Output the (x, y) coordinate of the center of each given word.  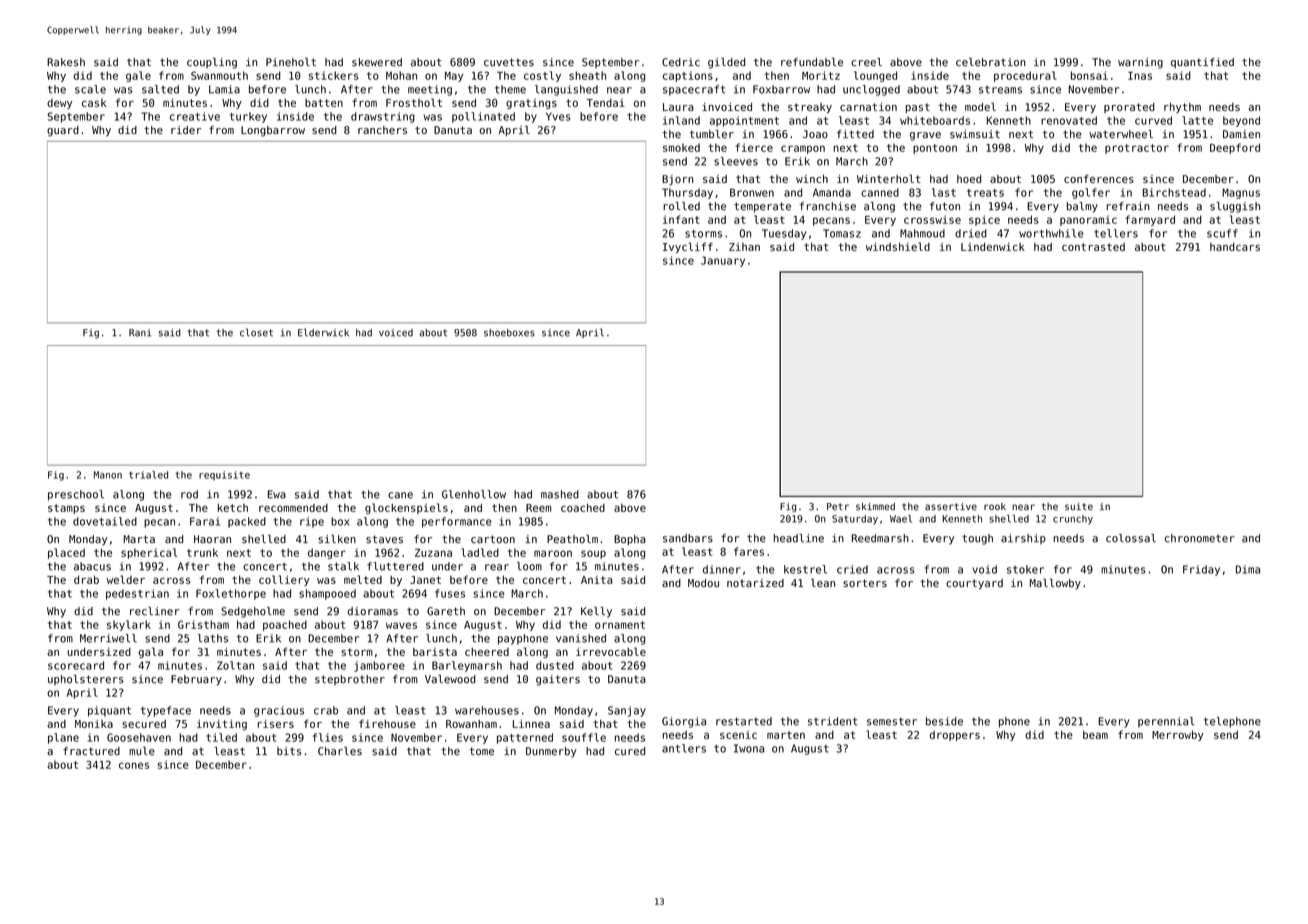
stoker (1025, 569)
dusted (555, 665)
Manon (108, 475)
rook (995, 507)
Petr (838, 507)
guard (63, 131)
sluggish (1235, 207)
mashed (560, 494)
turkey (248, 117)
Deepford (1235, 148)
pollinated (483, 117)
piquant (109, 711)
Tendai (606, 103)
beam (1095, 734)
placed (66, 553)
